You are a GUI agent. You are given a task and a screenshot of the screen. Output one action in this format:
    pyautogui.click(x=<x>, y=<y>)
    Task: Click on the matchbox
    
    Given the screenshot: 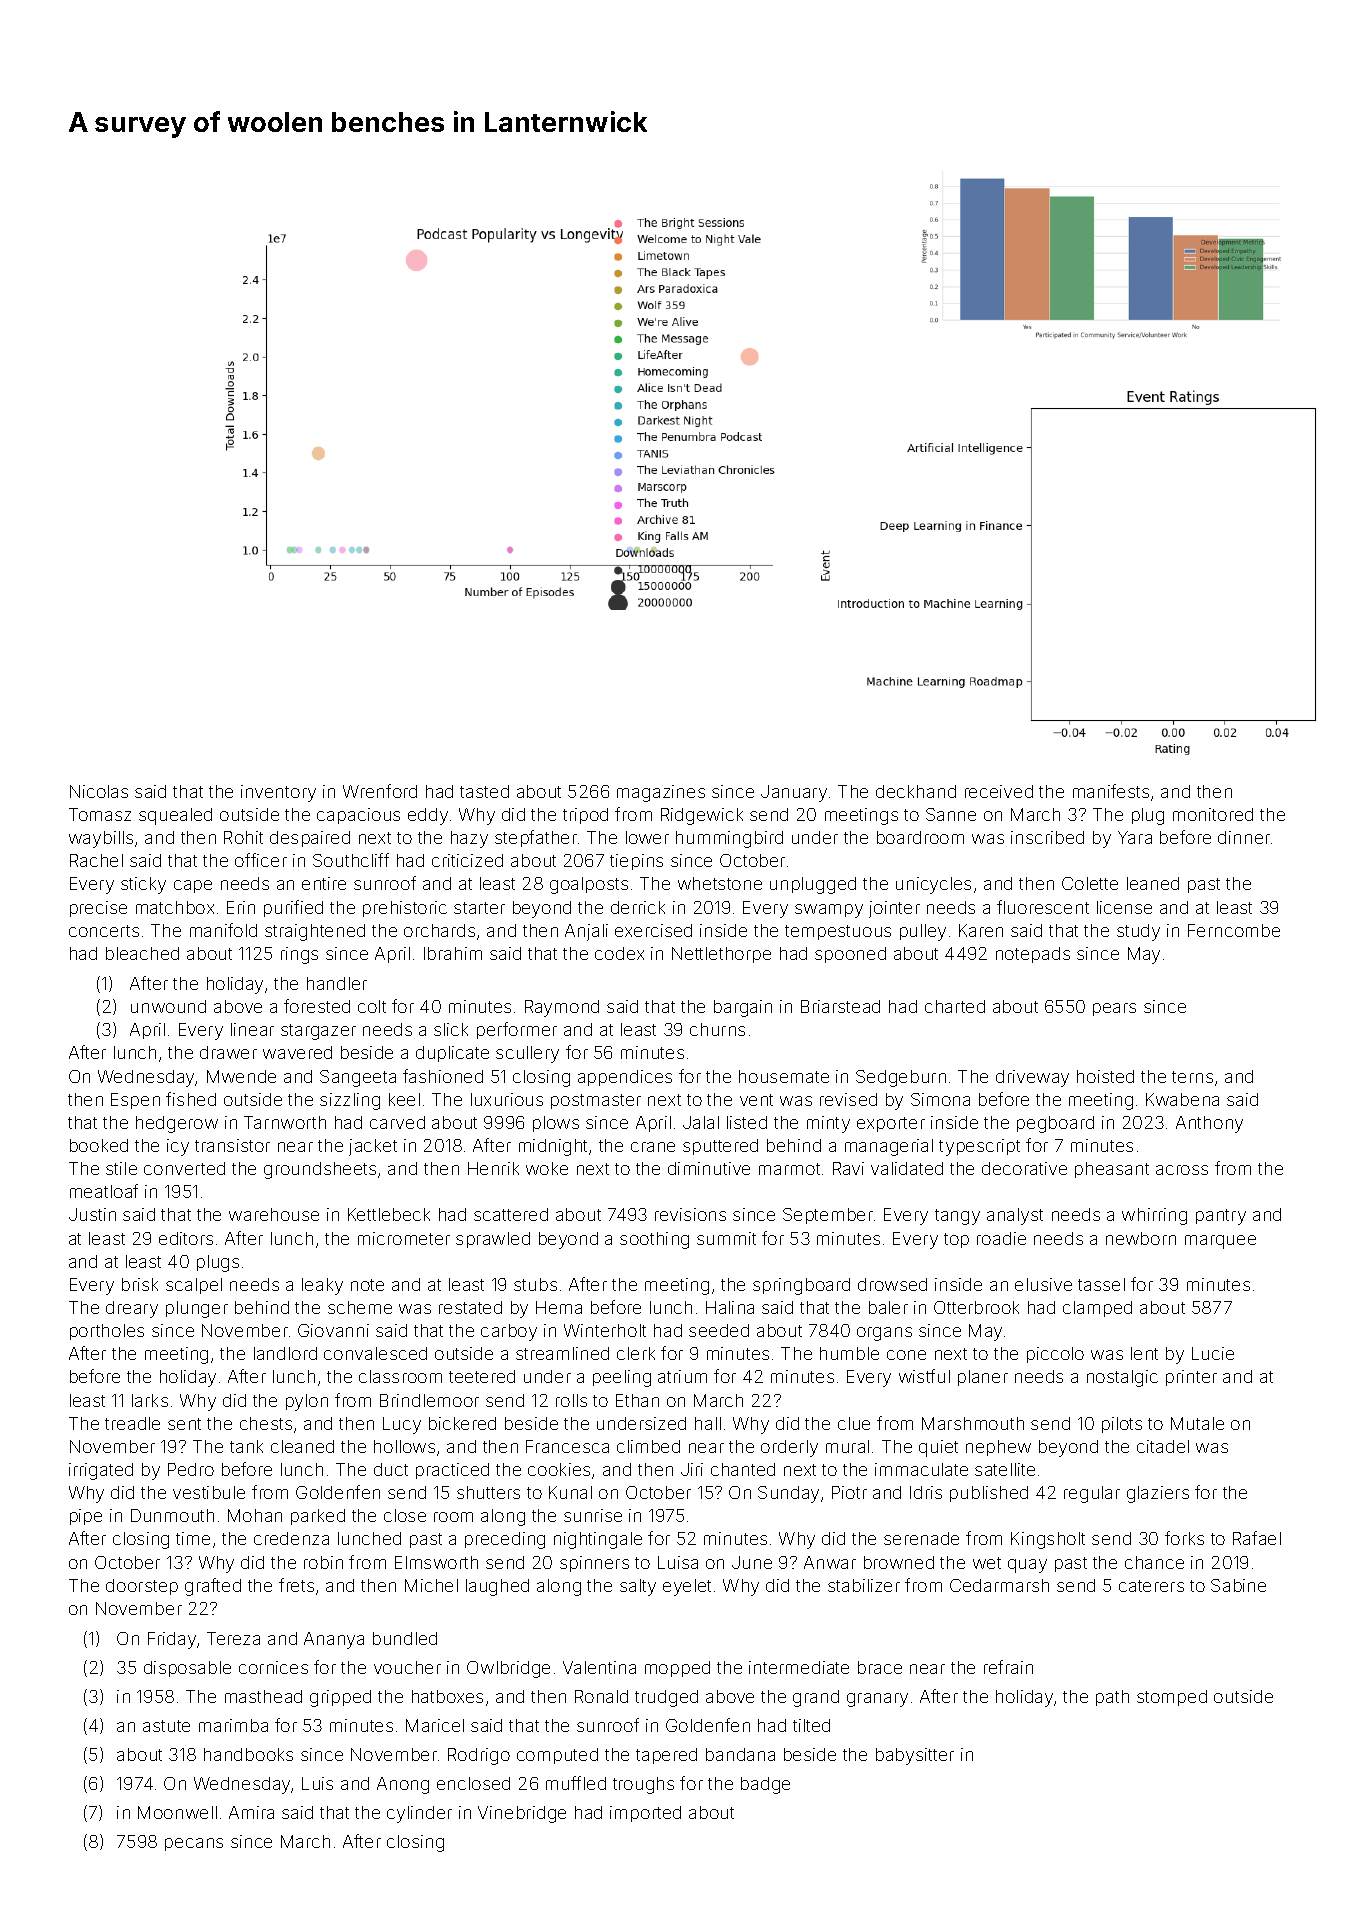 What is the action you would take?
    pyautogui.click(x=175, y=907)
